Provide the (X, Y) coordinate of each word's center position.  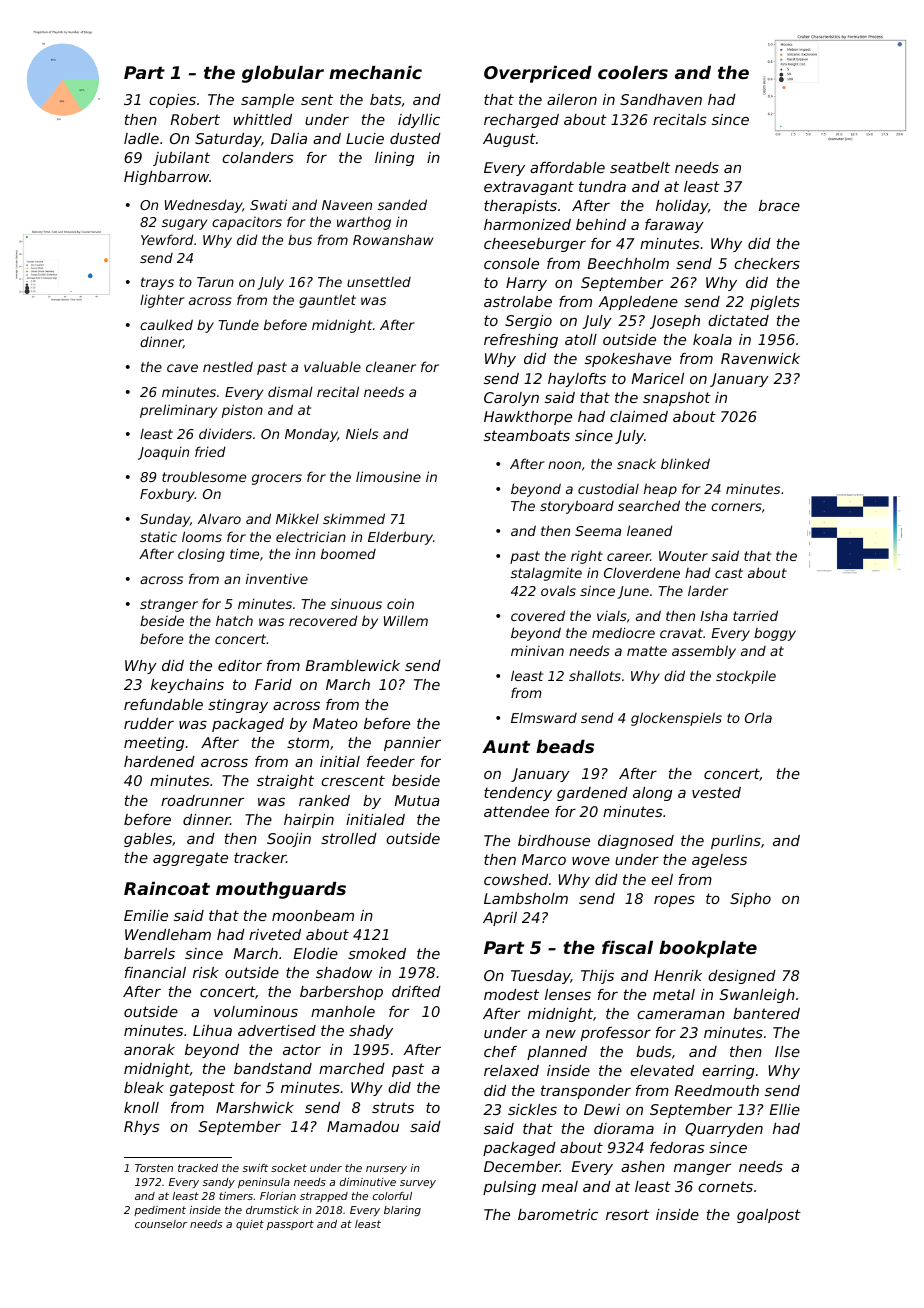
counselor (161, 1224)
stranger (169, 605)
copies (172, 101)
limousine (388, 476)
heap (660, 490)
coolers (633, 72)
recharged (521, 121)
